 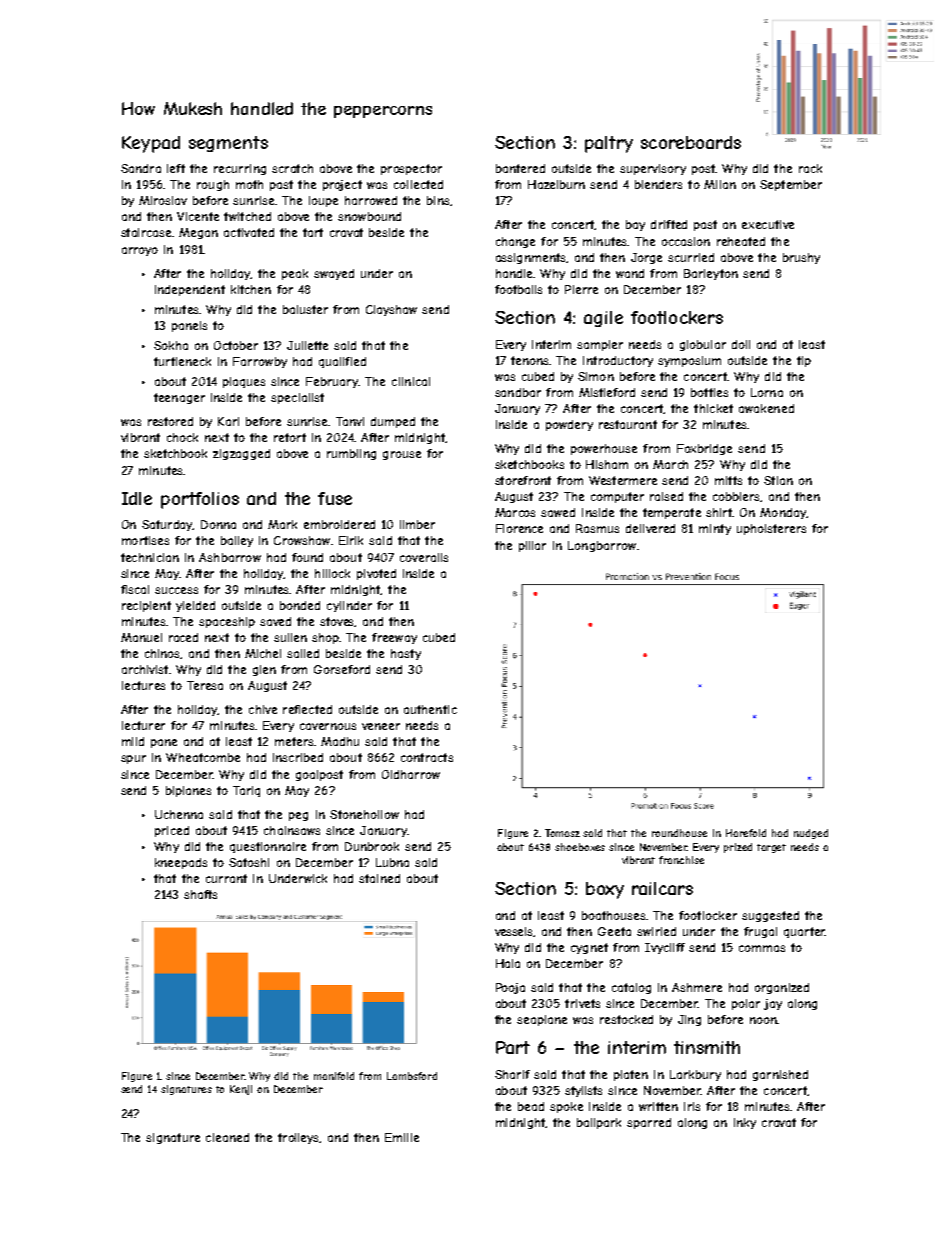 What do you see at coordinates (412, 1076) in the document?
I see `Lambsford` at bounding box center [412, 1076].
